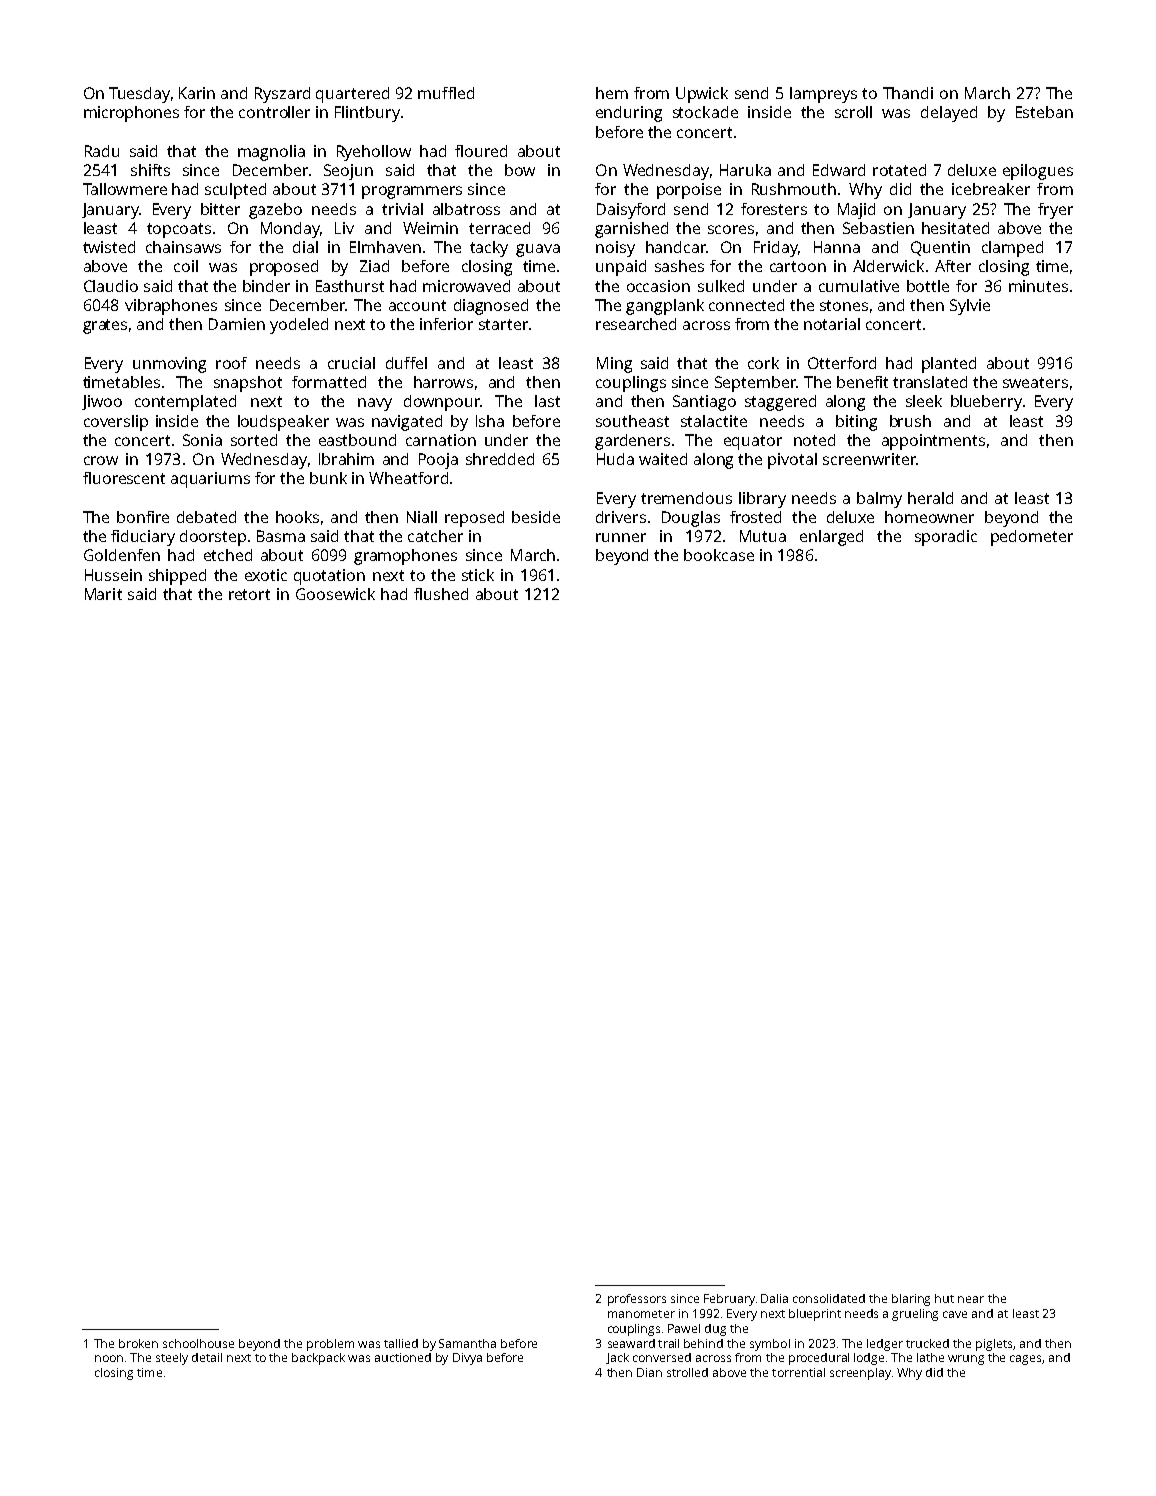 This image has height=1496, width=1156. What do you see at coordinates (318, 1359) in the image?
I see `backpack` at bounding box center [318, 1359].
